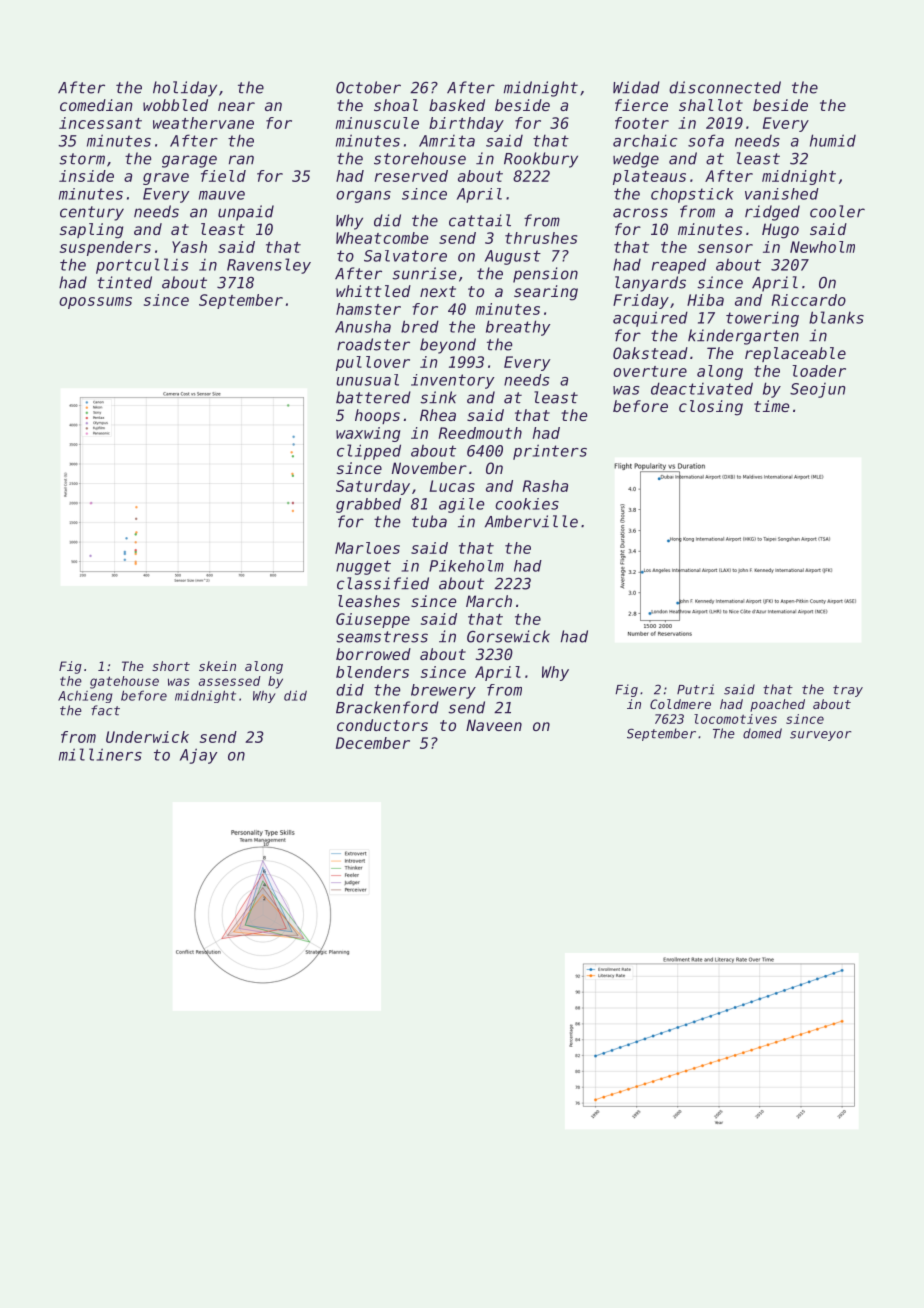  Describe the element at coordinates (494, 725) in the document. I see `Naveen` at that location.
